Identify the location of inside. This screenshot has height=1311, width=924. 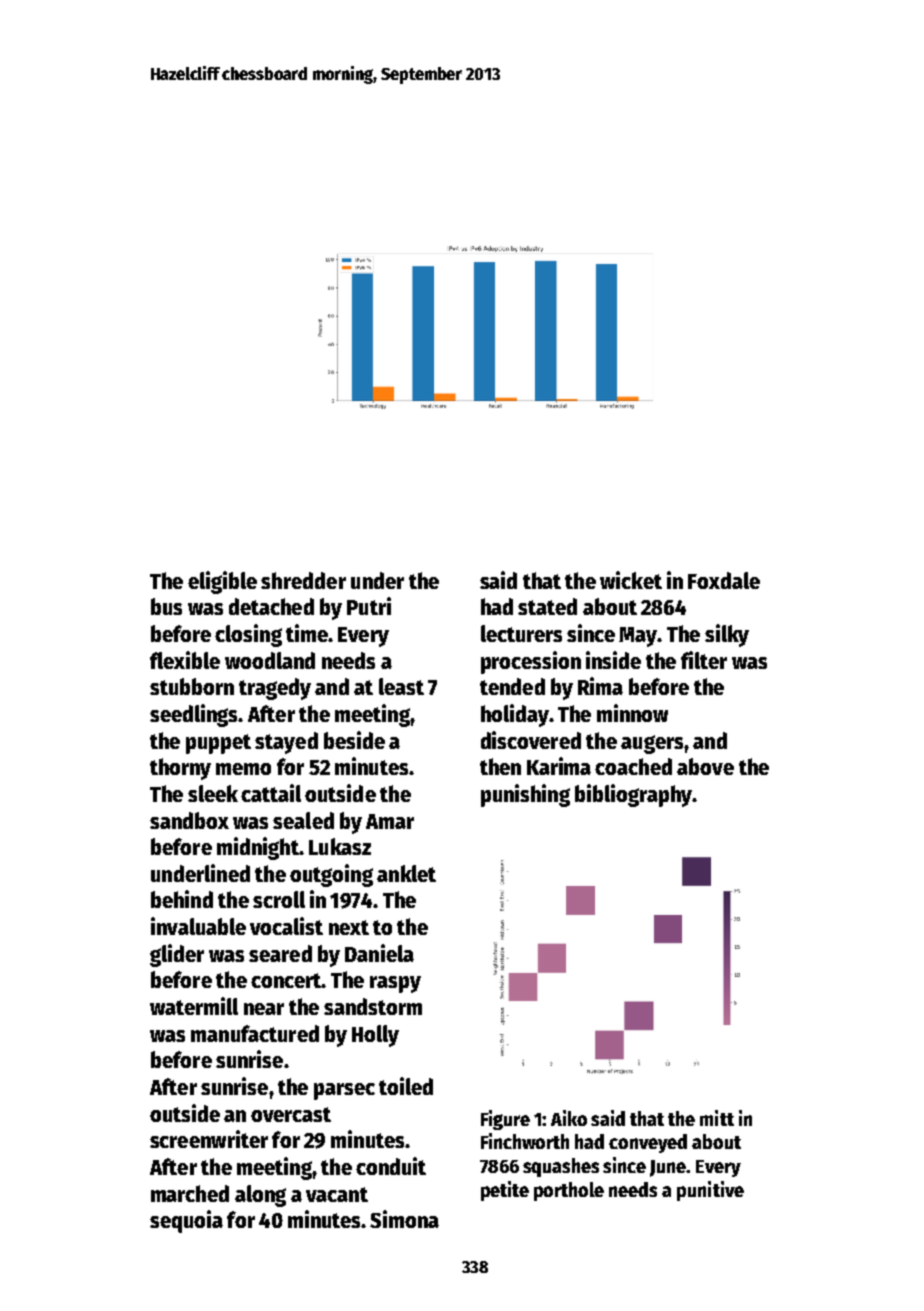
(613, 660).
